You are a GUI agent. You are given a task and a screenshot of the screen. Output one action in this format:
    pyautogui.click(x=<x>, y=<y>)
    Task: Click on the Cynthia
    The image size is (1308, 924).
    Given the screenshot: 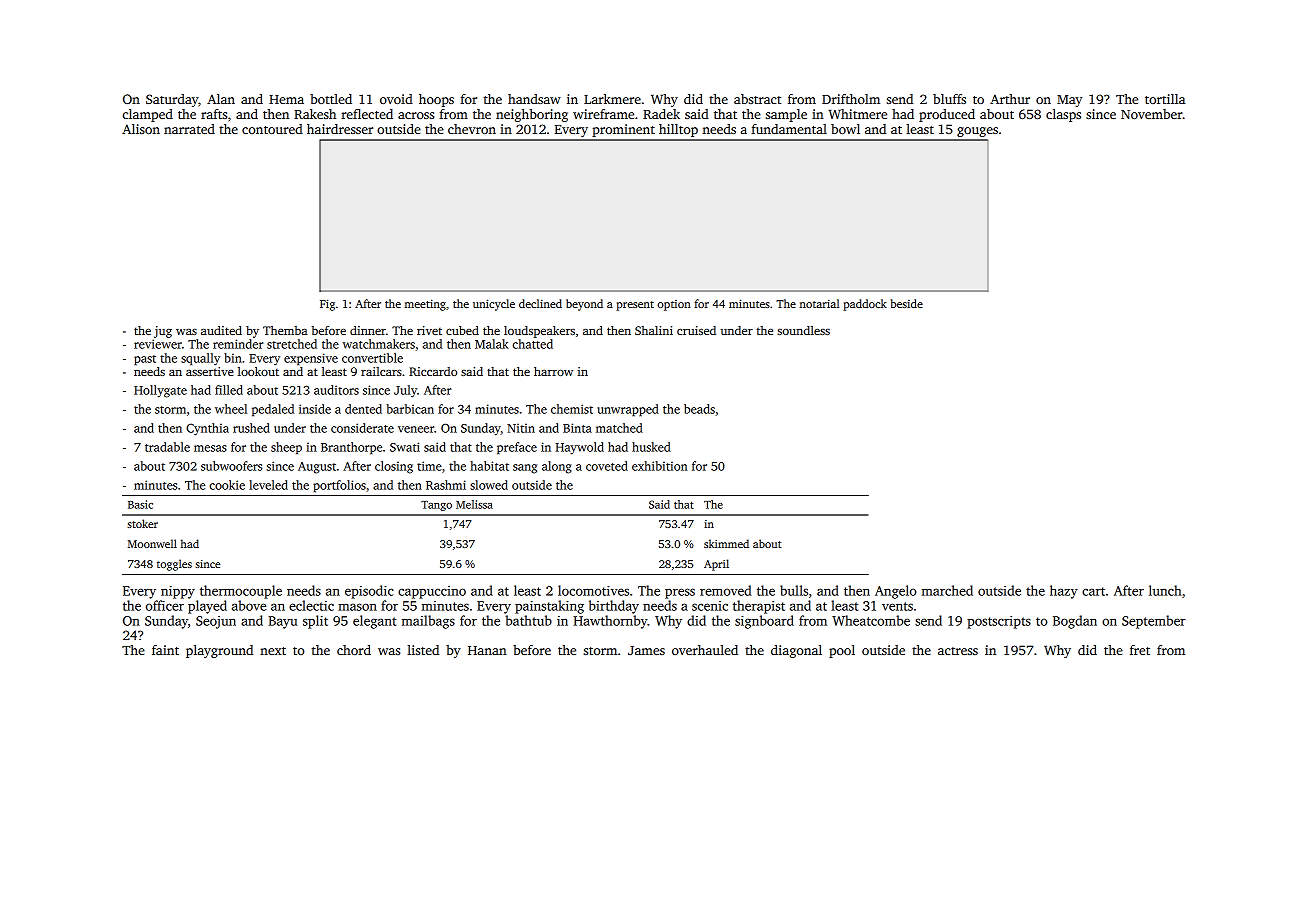 What is the action you would take?
    pyautogui.click(x=207, y=429)
